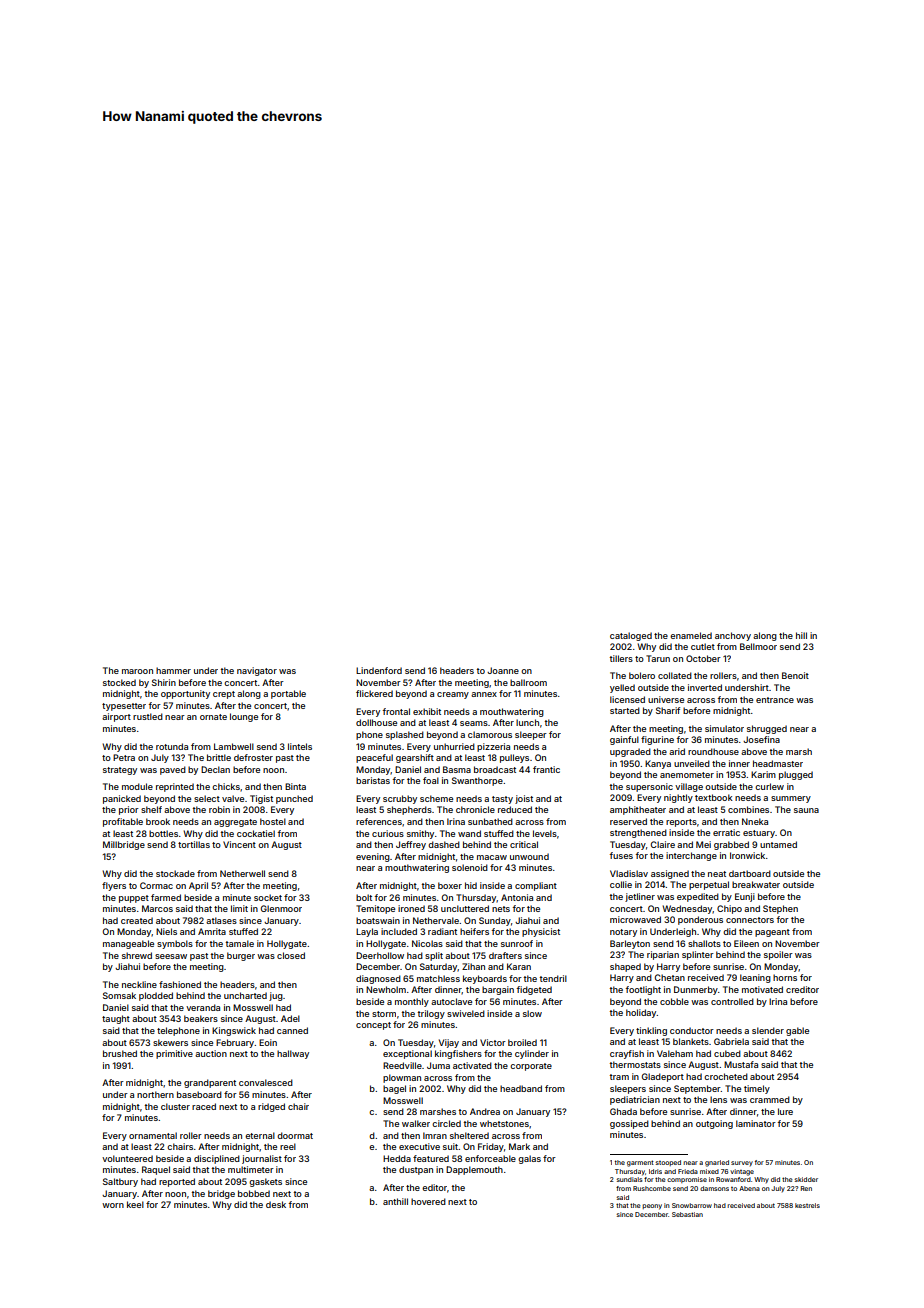  I want to click on opportunity, so click(185, 694).
